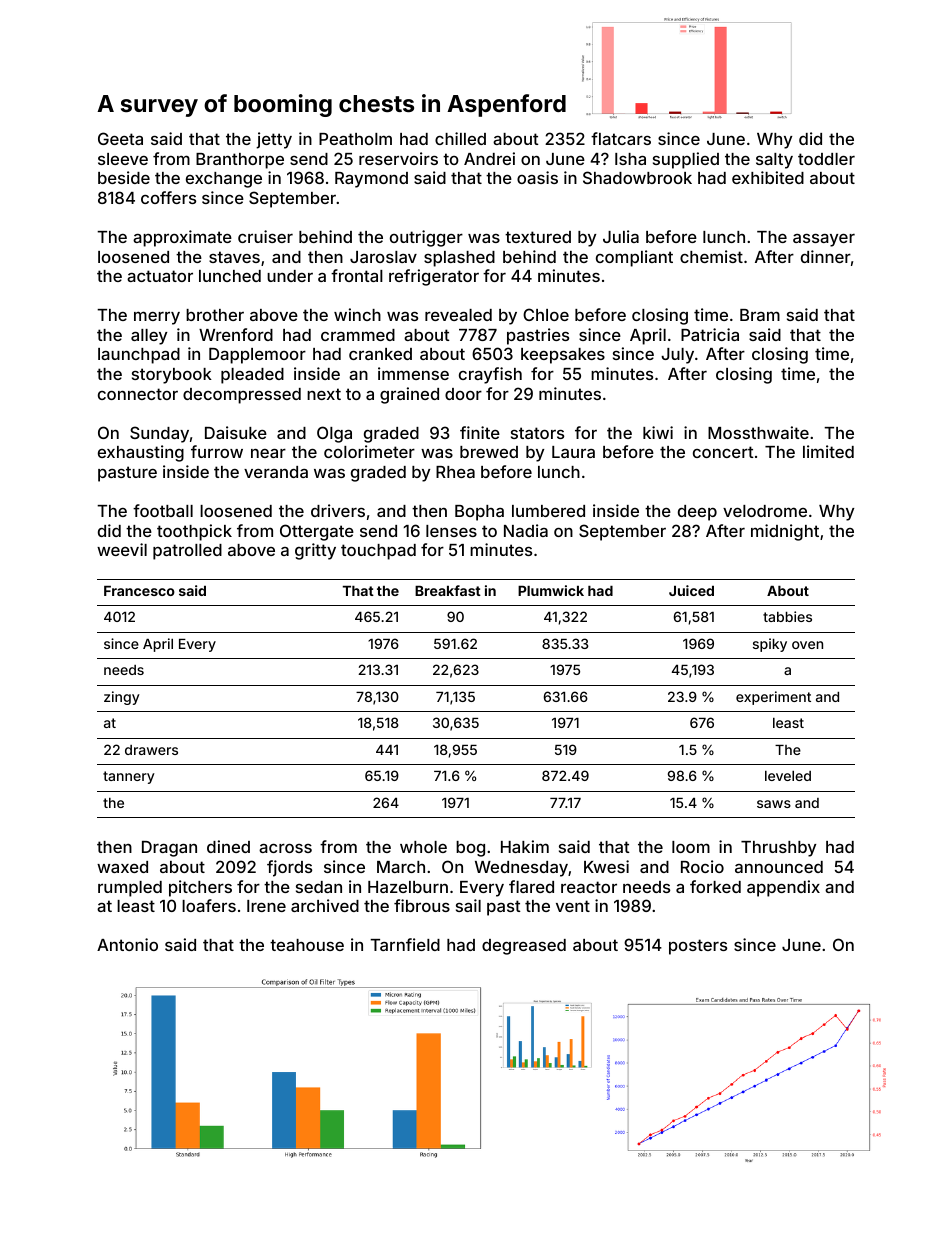 This screenshot has height=1233, width=952. I want to click on Francesco, so click(139, 591).
